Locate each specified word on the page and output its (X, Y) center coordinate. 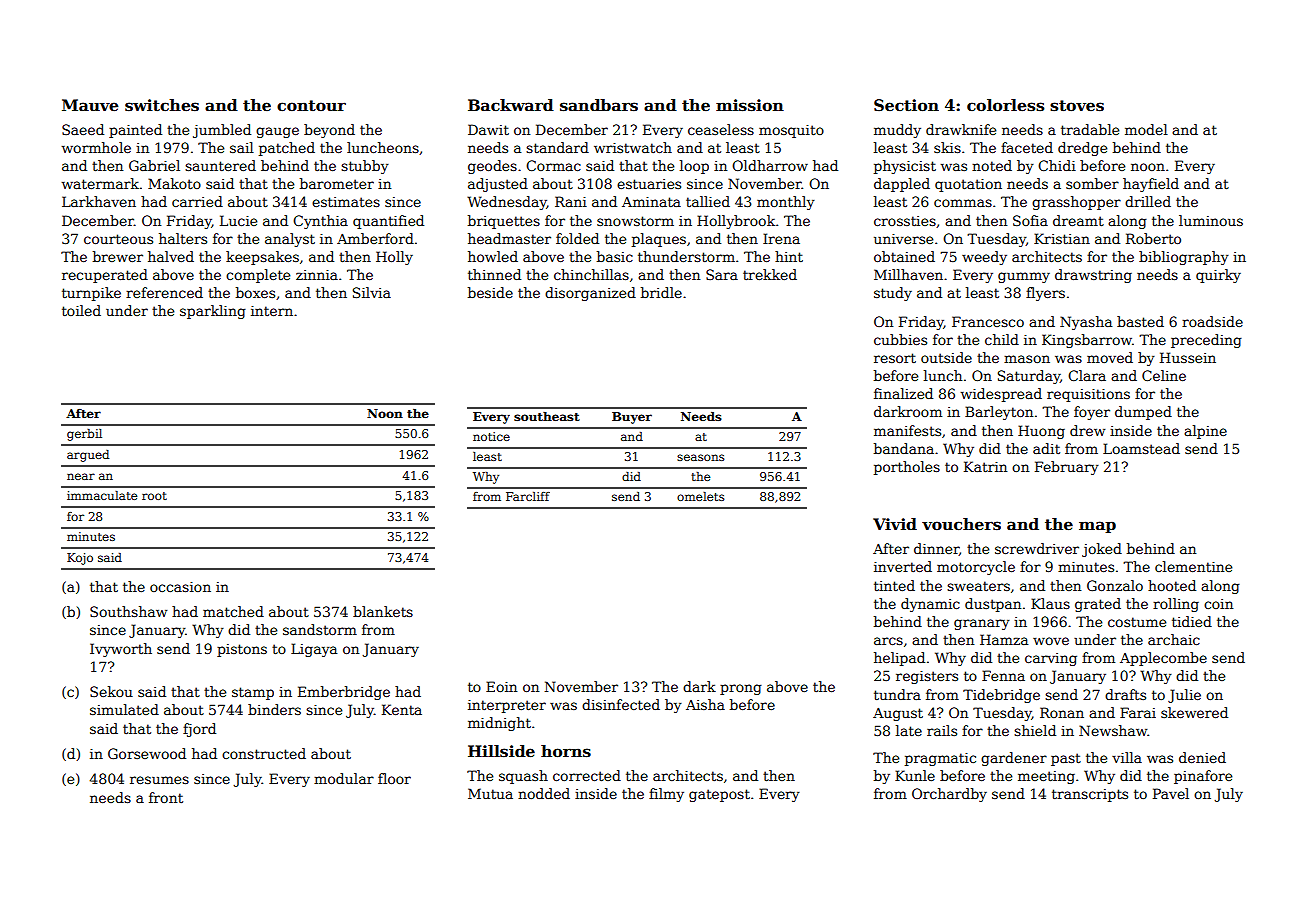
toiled (81, 310)
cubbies (900, 339)
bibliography (1184, 258)
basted (1140, 321)
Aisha (705, 704)
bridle (661, 292)
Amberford (375, 238)
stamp (253, 693)
